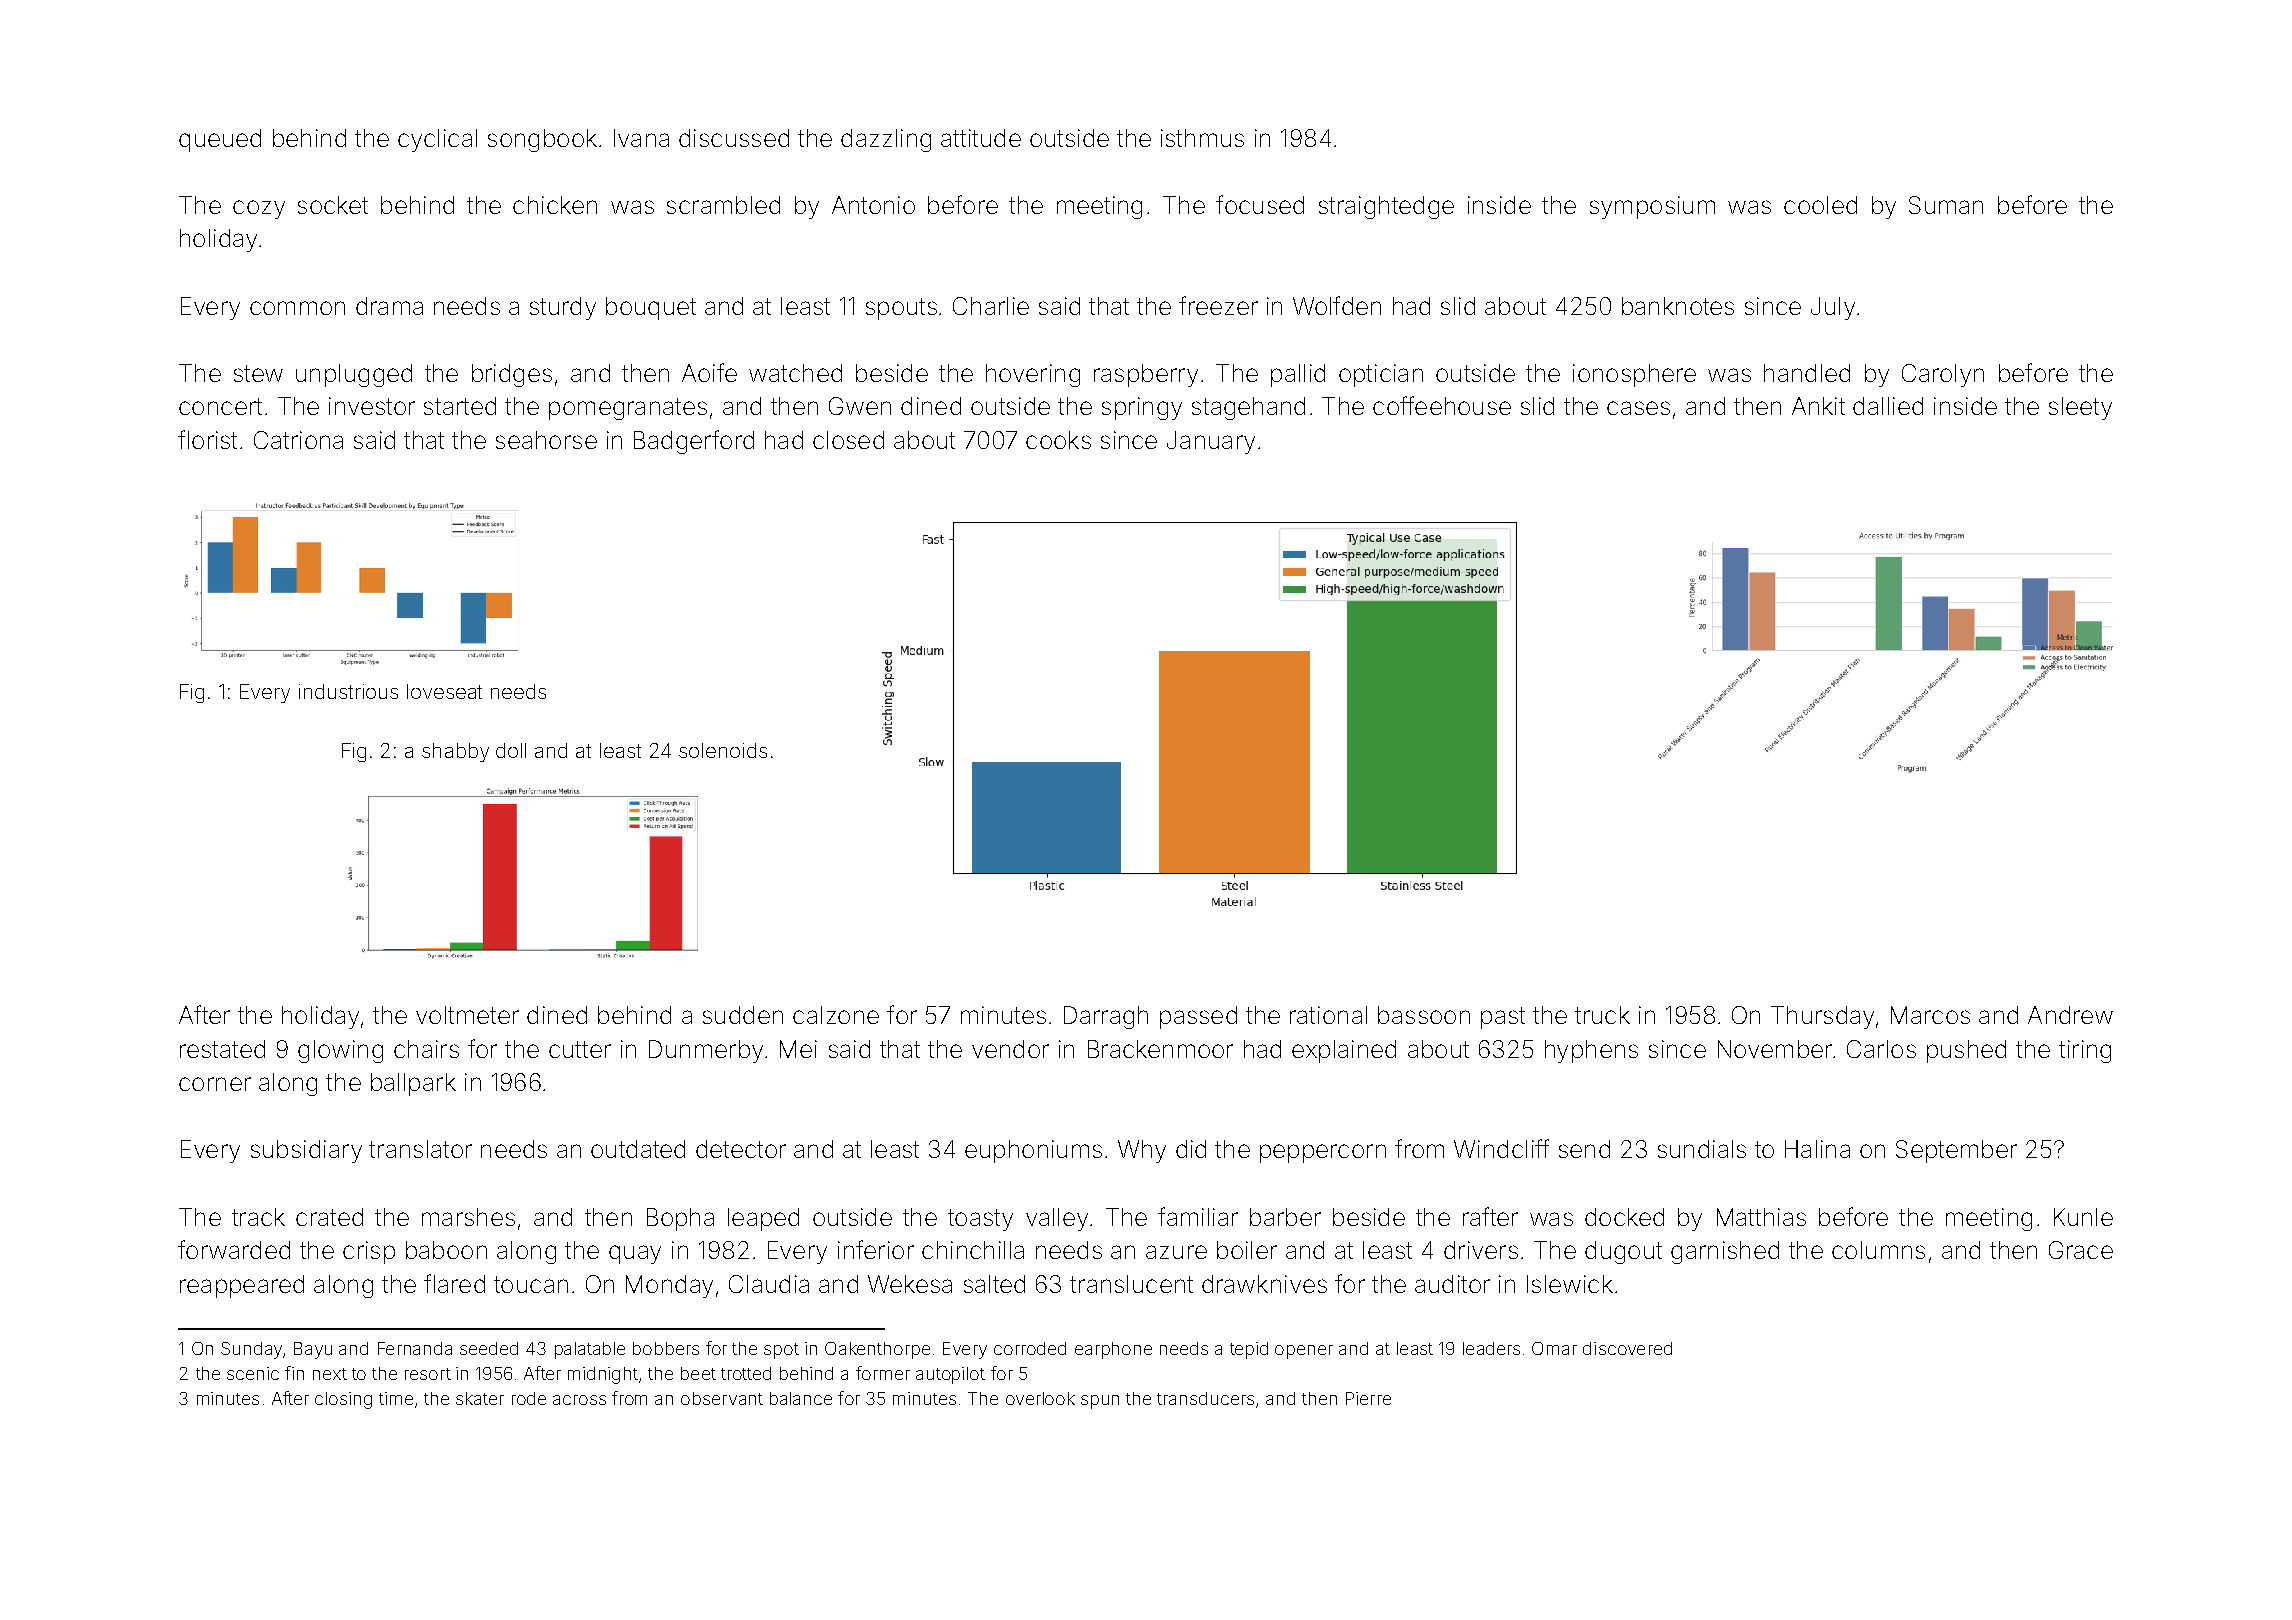 This screenshot has width=2292, height=1620. Describe the element at coordinates (1058, 440) in the screenshot. I see `cooks` at that location.
